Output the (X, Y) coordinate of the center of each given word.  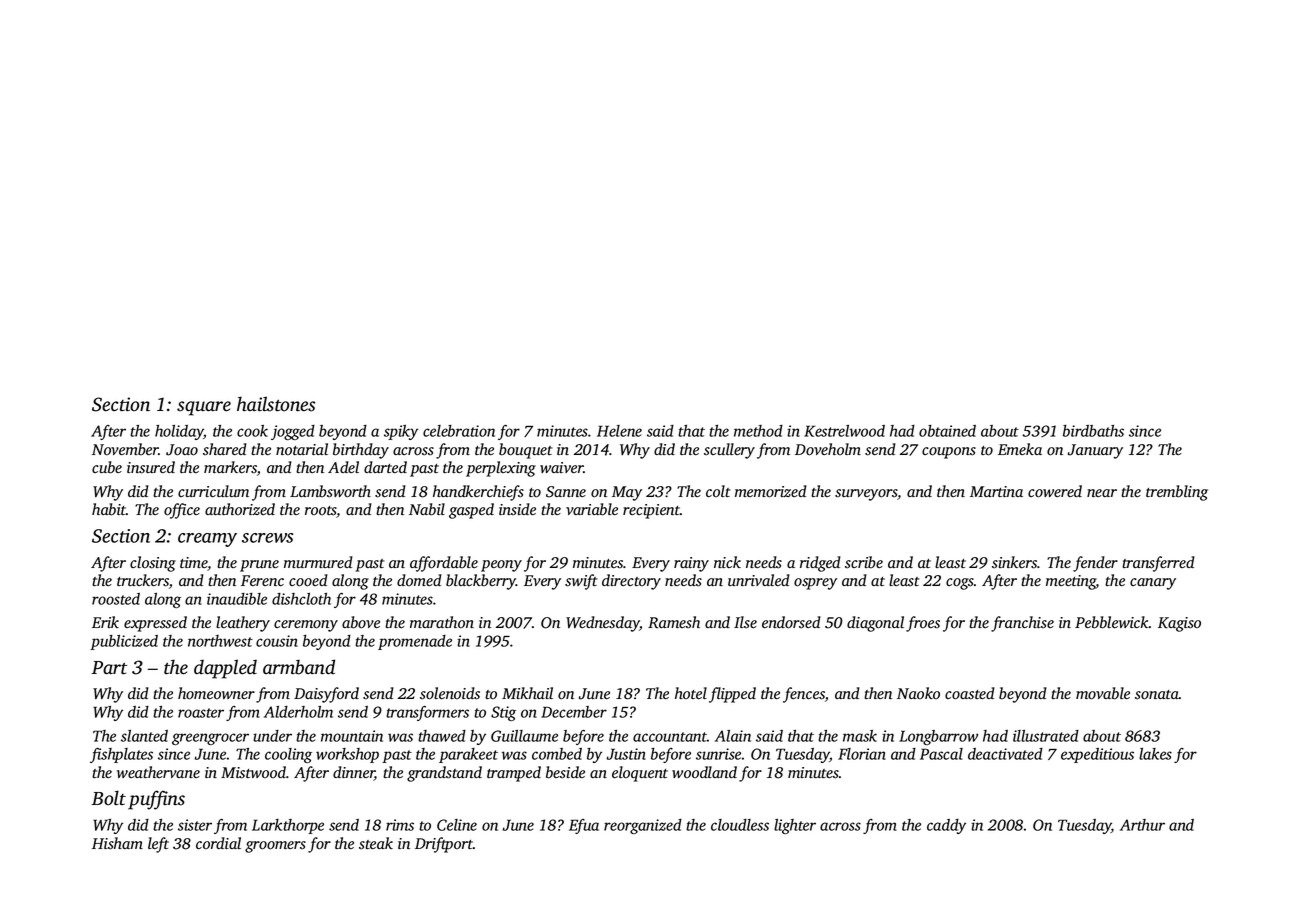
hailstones (276, 404)
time (193, 562)
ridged (820, 564)
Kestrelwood (844, 431)
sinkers (1014, 562)
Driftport (444, 845)
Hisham (117, 843)
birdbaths (1093, 431)
